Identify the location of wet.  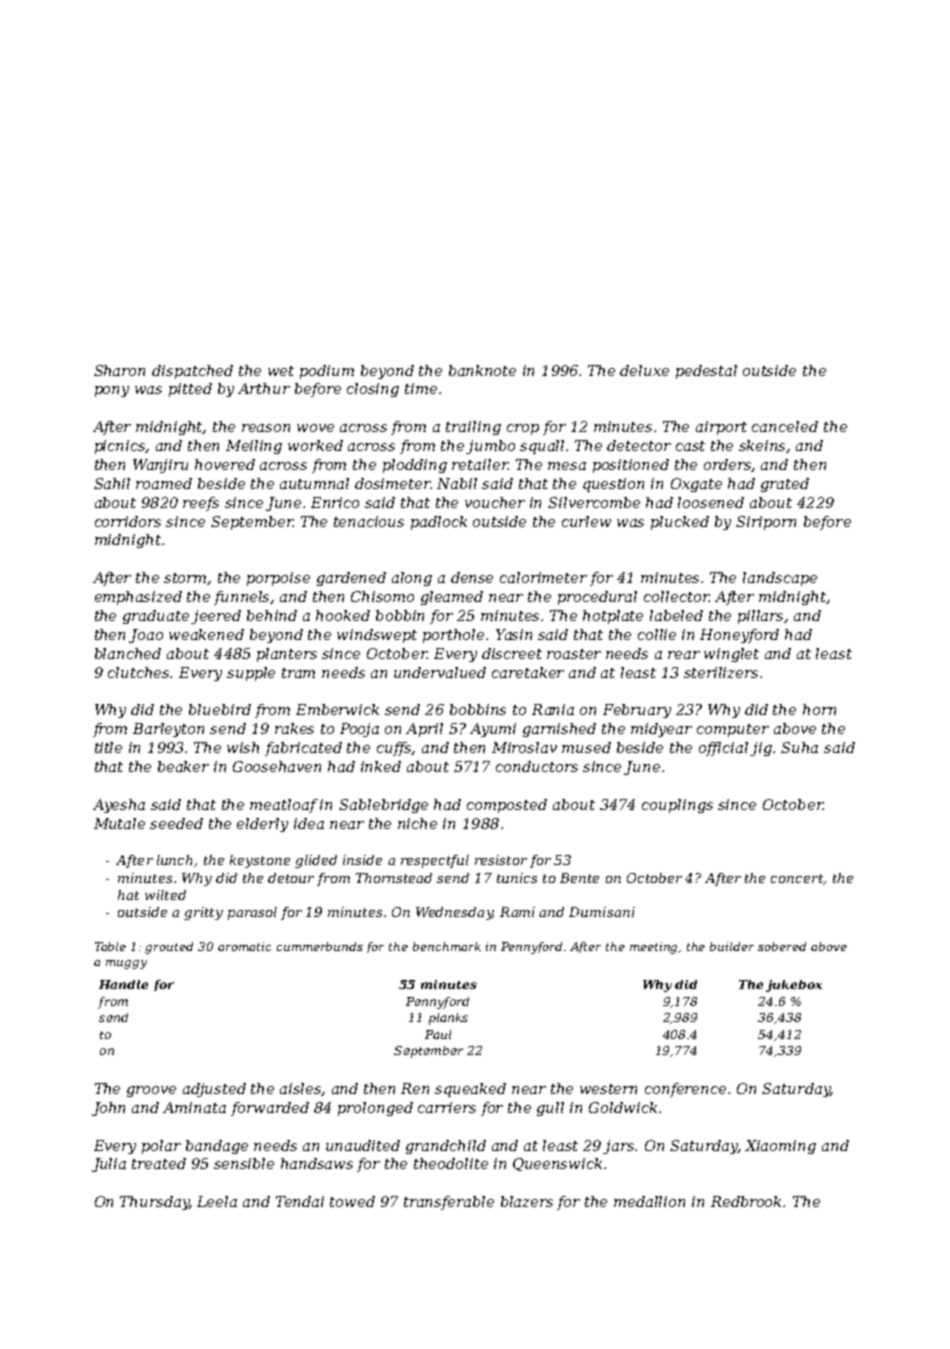
(281, 371).
